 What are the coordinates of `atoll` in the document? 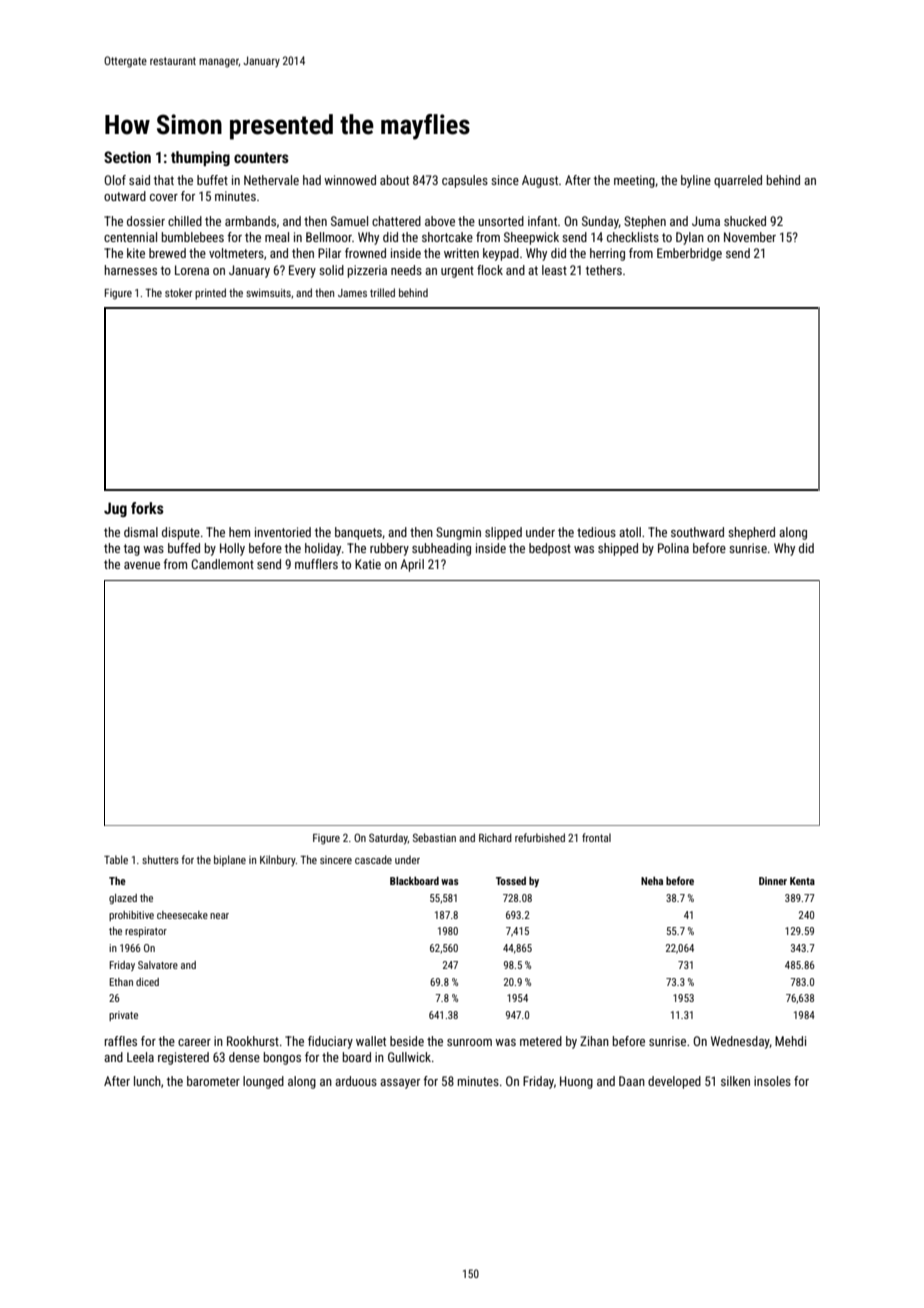 It's located at (630, 532).
